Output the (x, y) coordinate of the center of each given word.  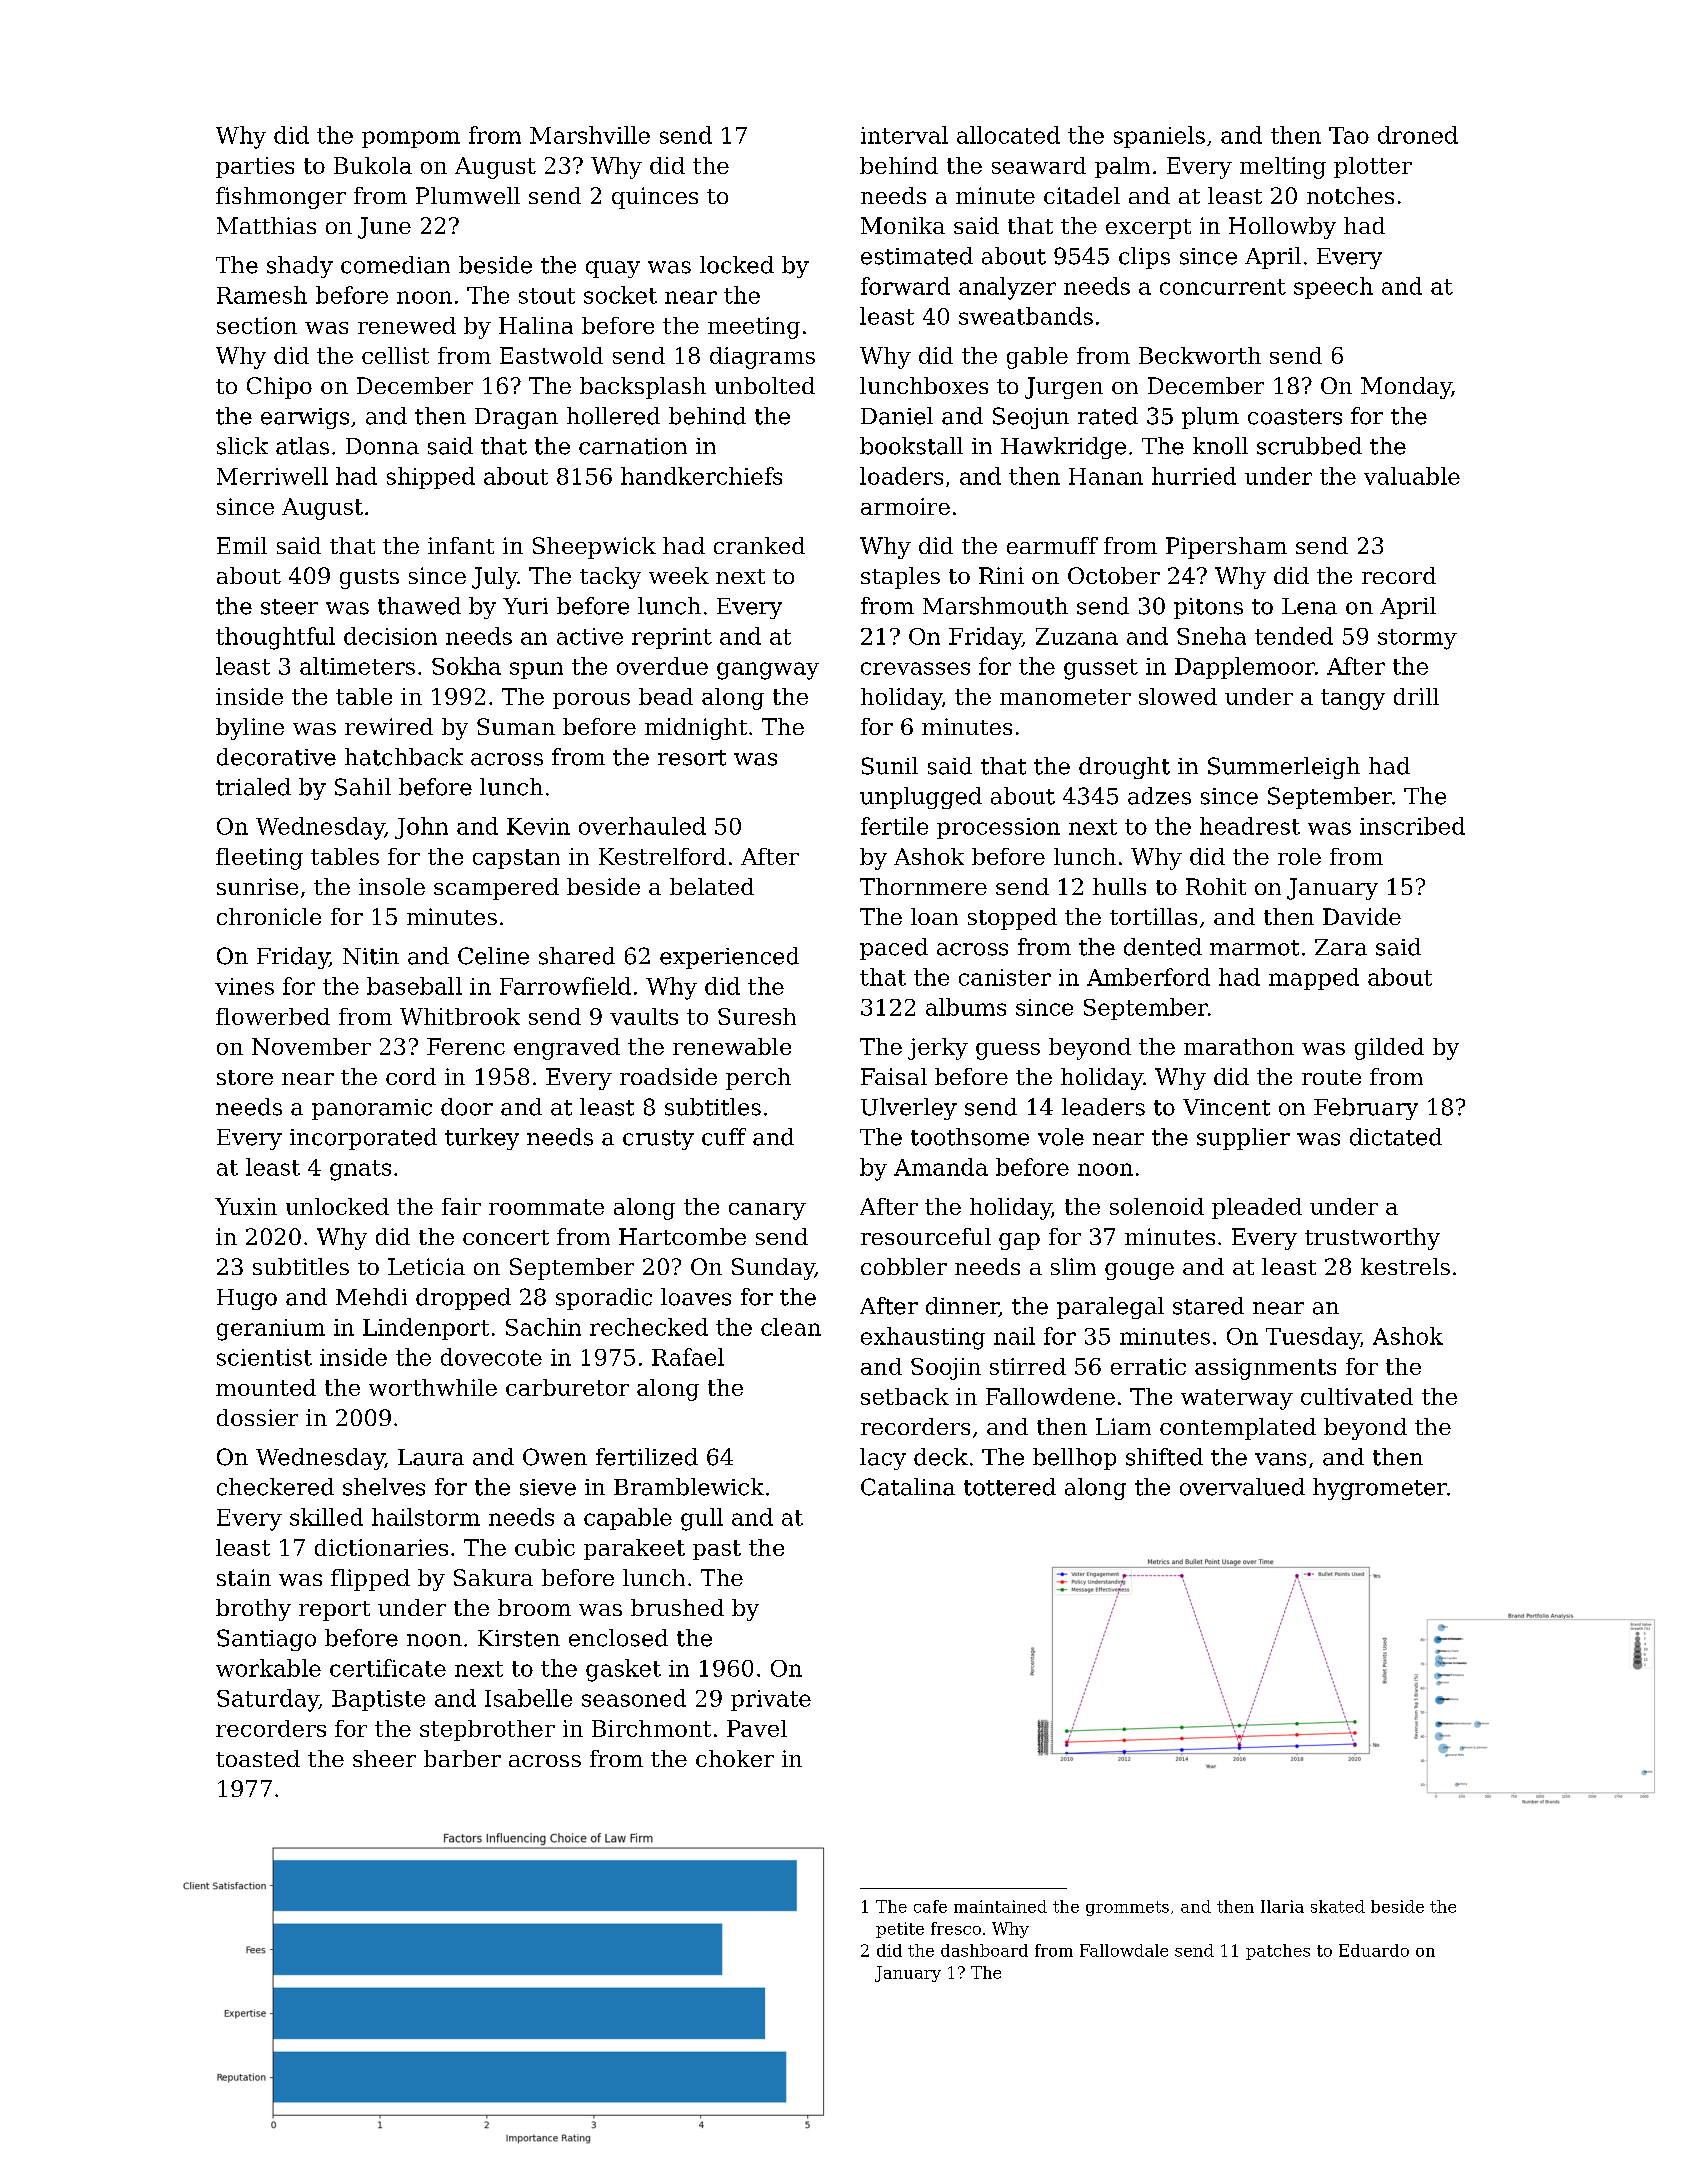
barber (462, 1758)
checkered (275, 1487)
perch (758, 1079)
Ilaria (1282, 1906)
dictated (1396, 1137)
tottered (1010, 1487)
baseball (414, 986)
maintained (1000, 1906)
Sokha (466, 666)
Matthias (266, 225)
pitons (1208, 608)
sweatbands (1026, 316)
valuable (1412, 476)
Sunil (890, 766)
